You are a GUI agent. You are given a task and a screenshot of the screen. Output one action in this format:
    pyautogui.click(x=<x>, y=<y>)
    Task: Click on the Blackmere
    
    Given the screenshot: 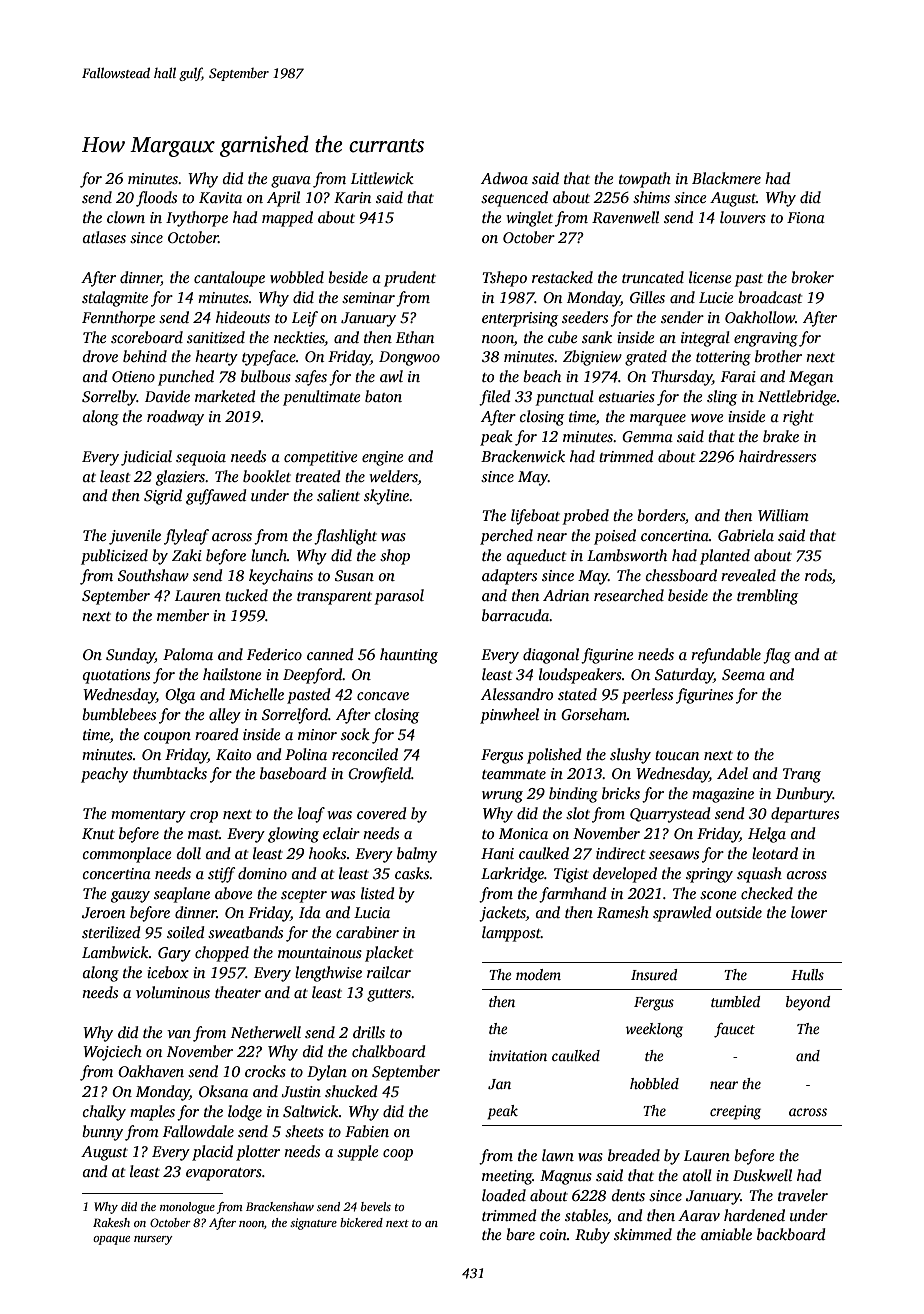 What is the action you would take?
    pyautogui.click(x=726, y=178)
